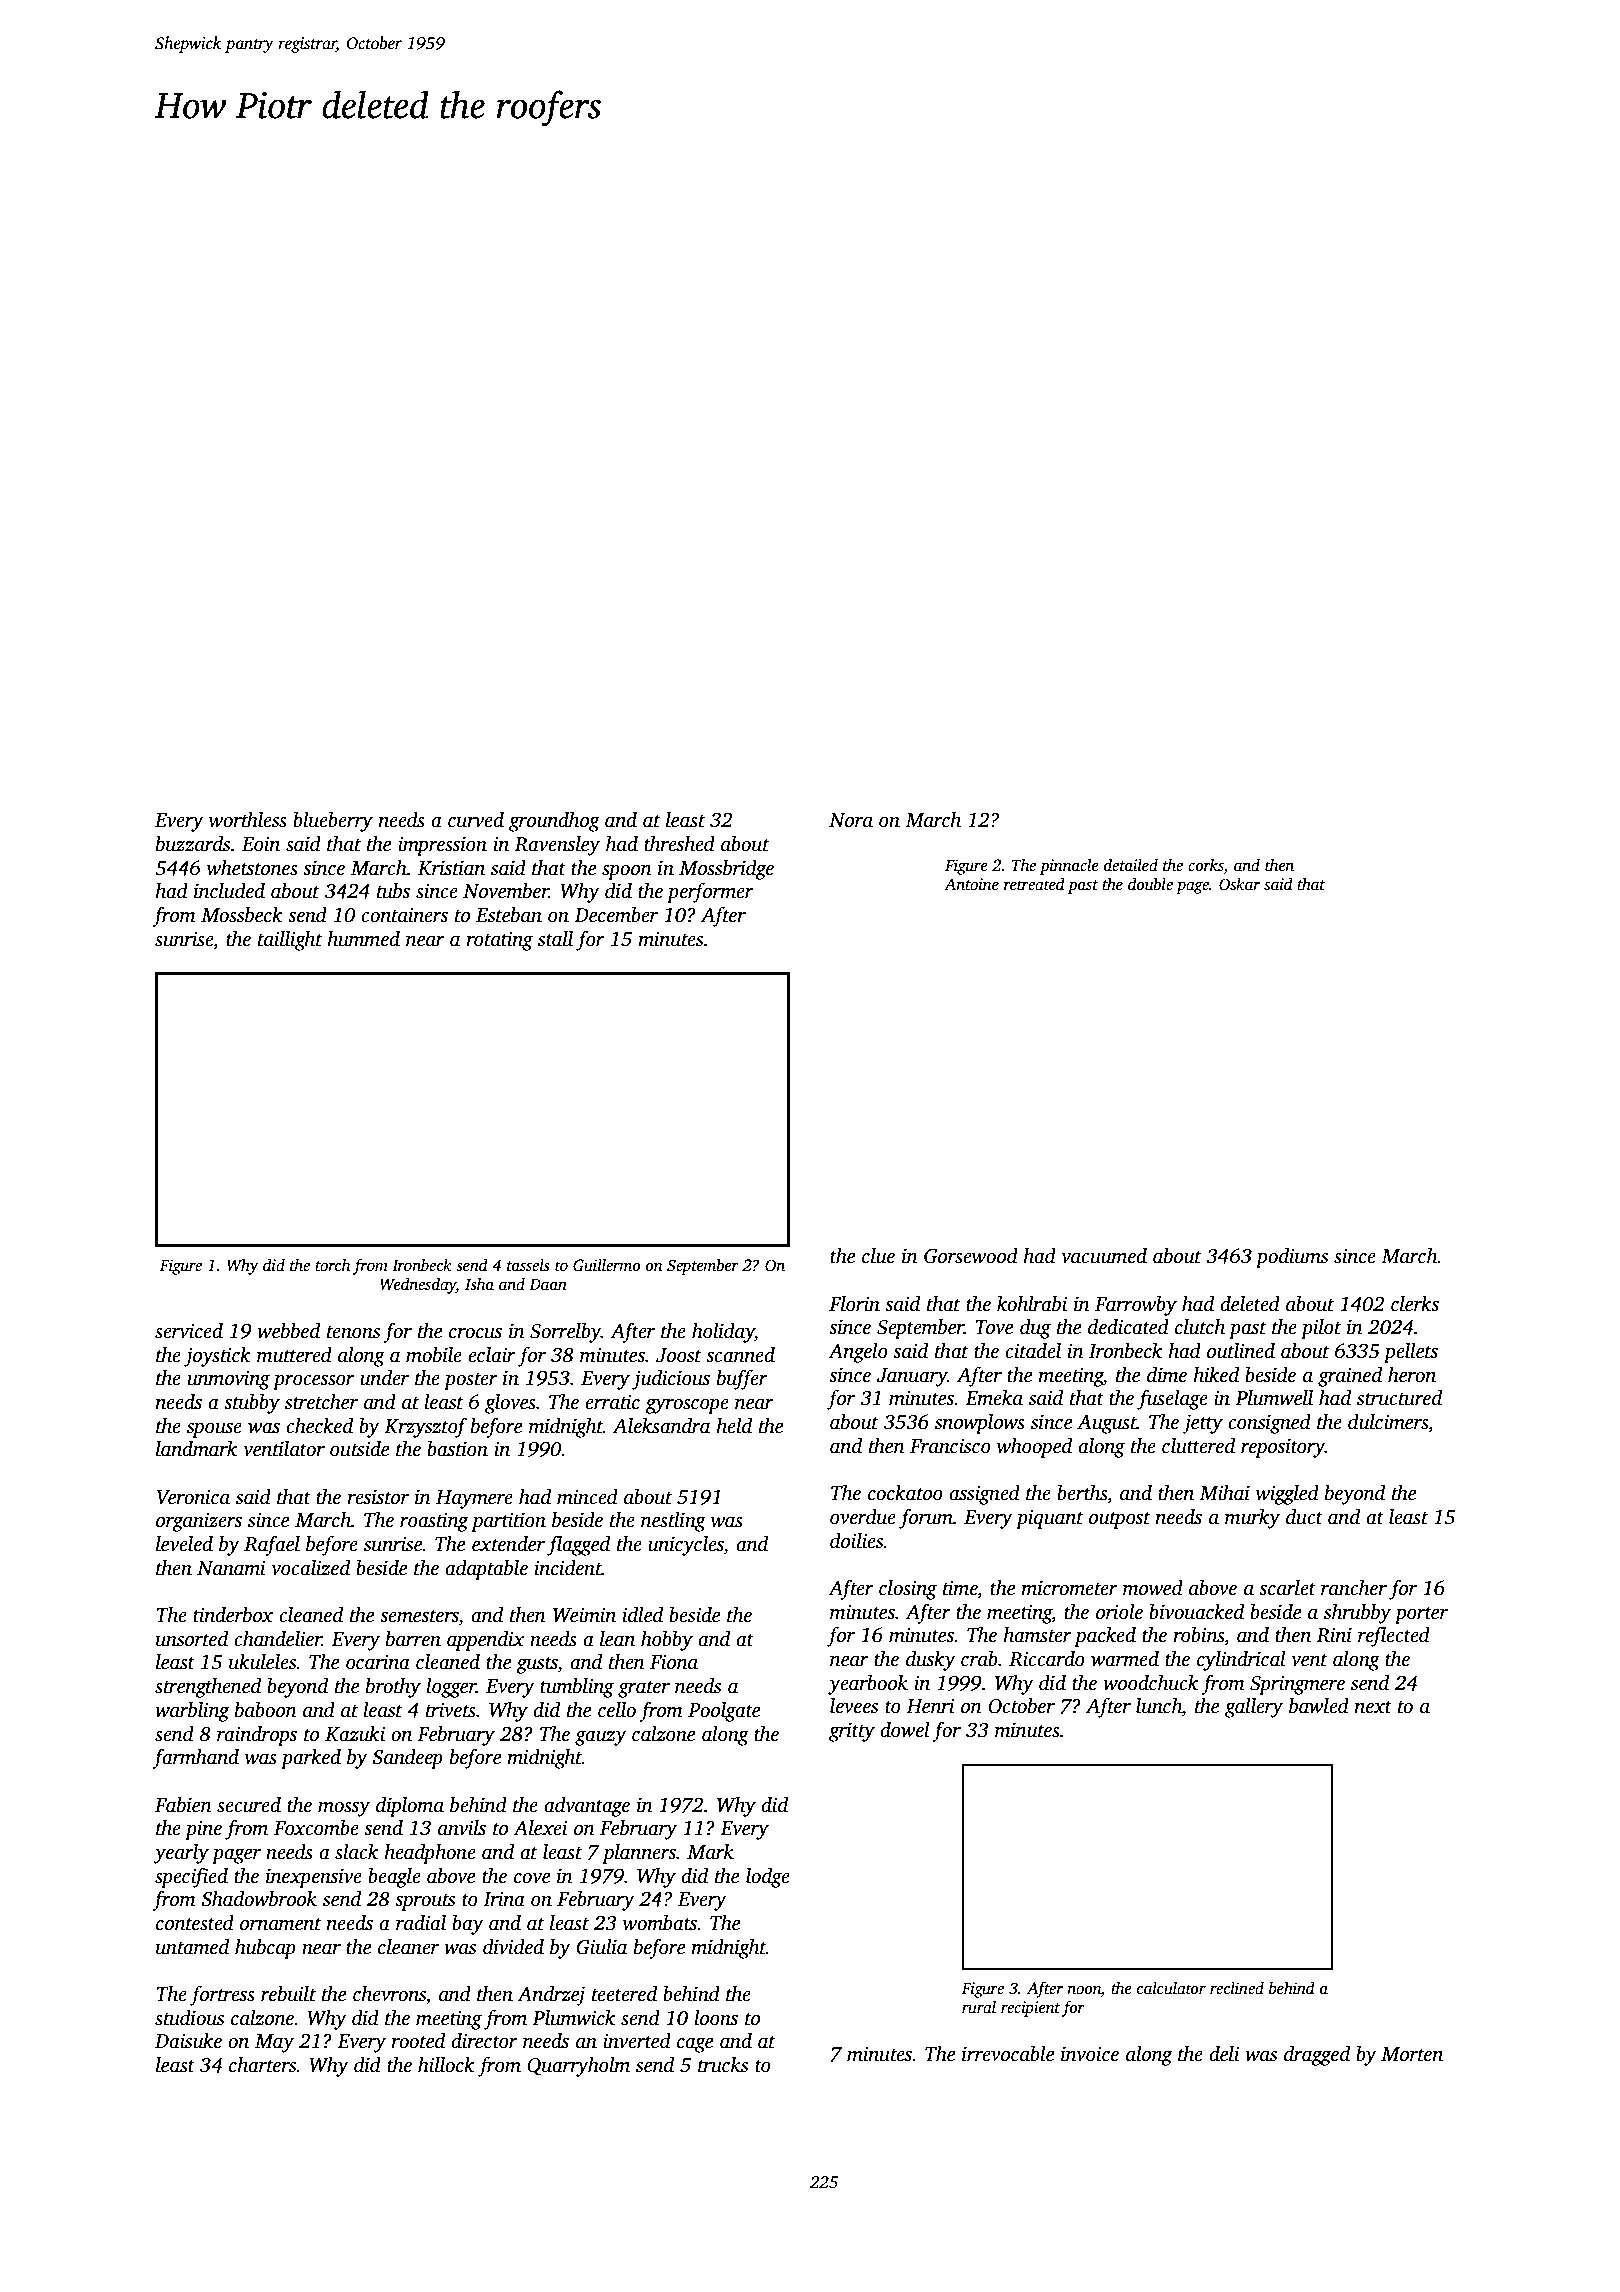 This screenshot has width=1620, height=2292. What do you see at coordinates (528, 1265) in the screenshot?
I see `tassels` at bounding box center [528, 1265].
